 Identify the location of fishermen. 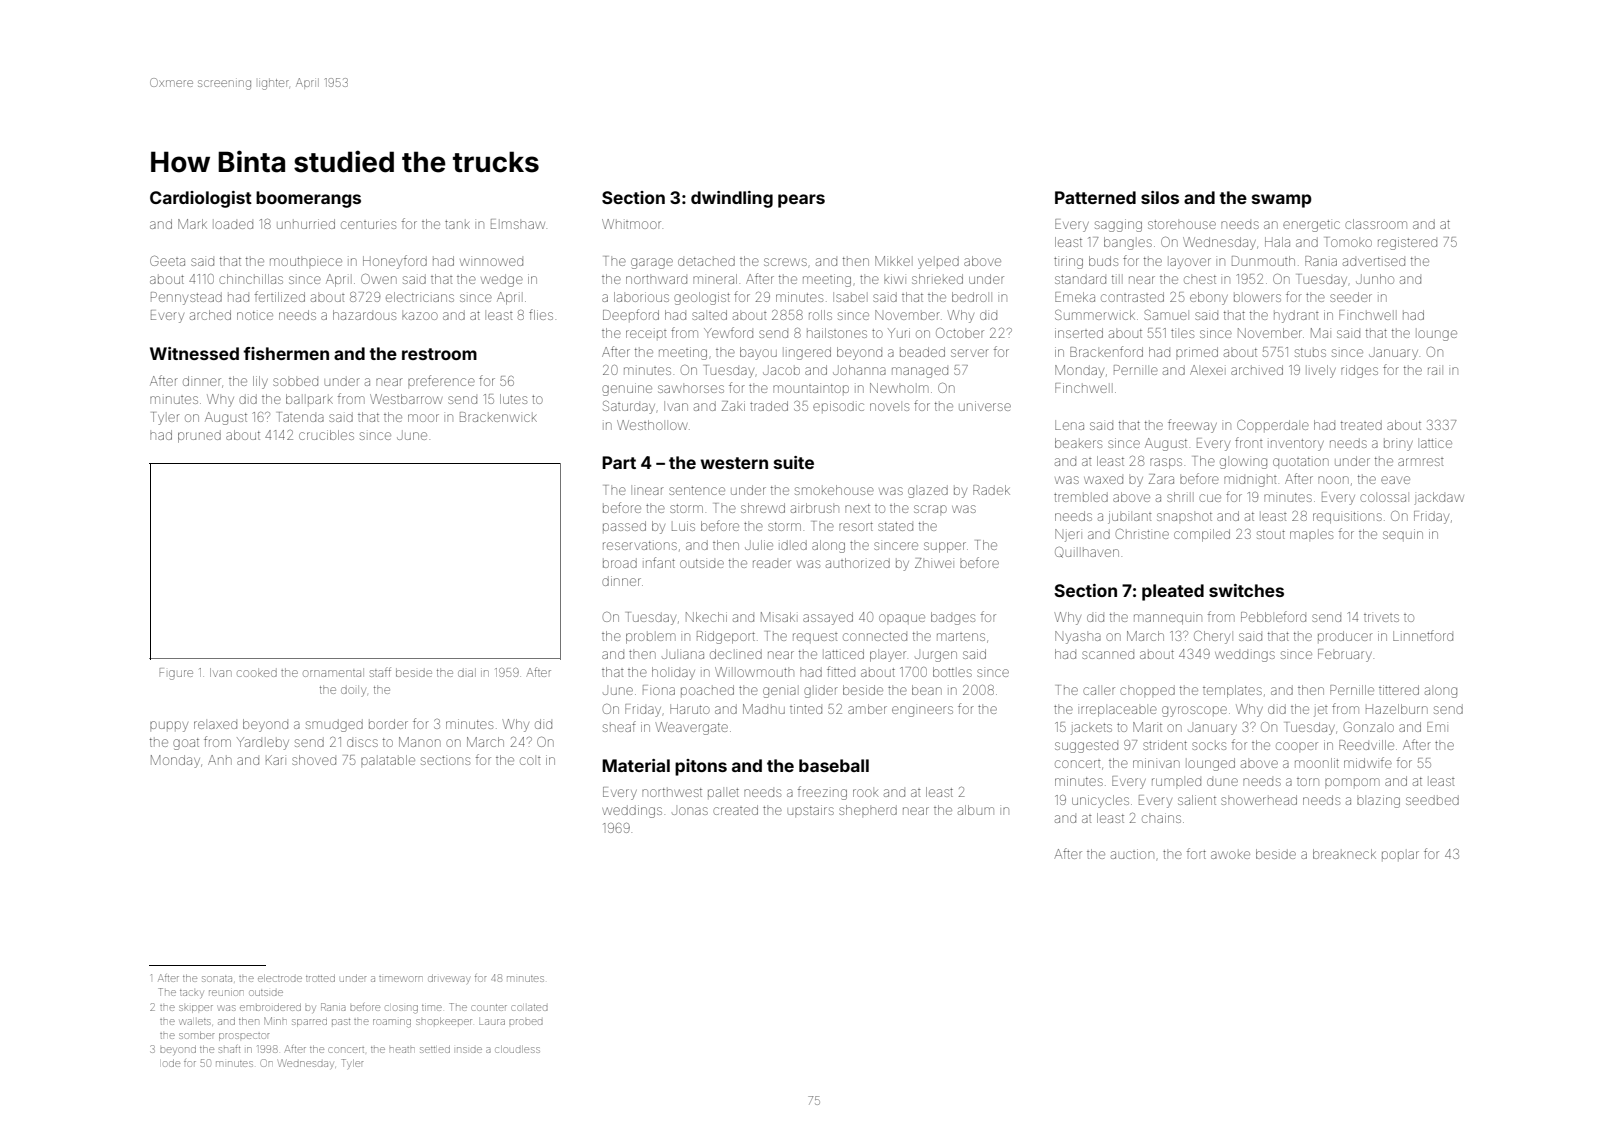
(286, 353).
